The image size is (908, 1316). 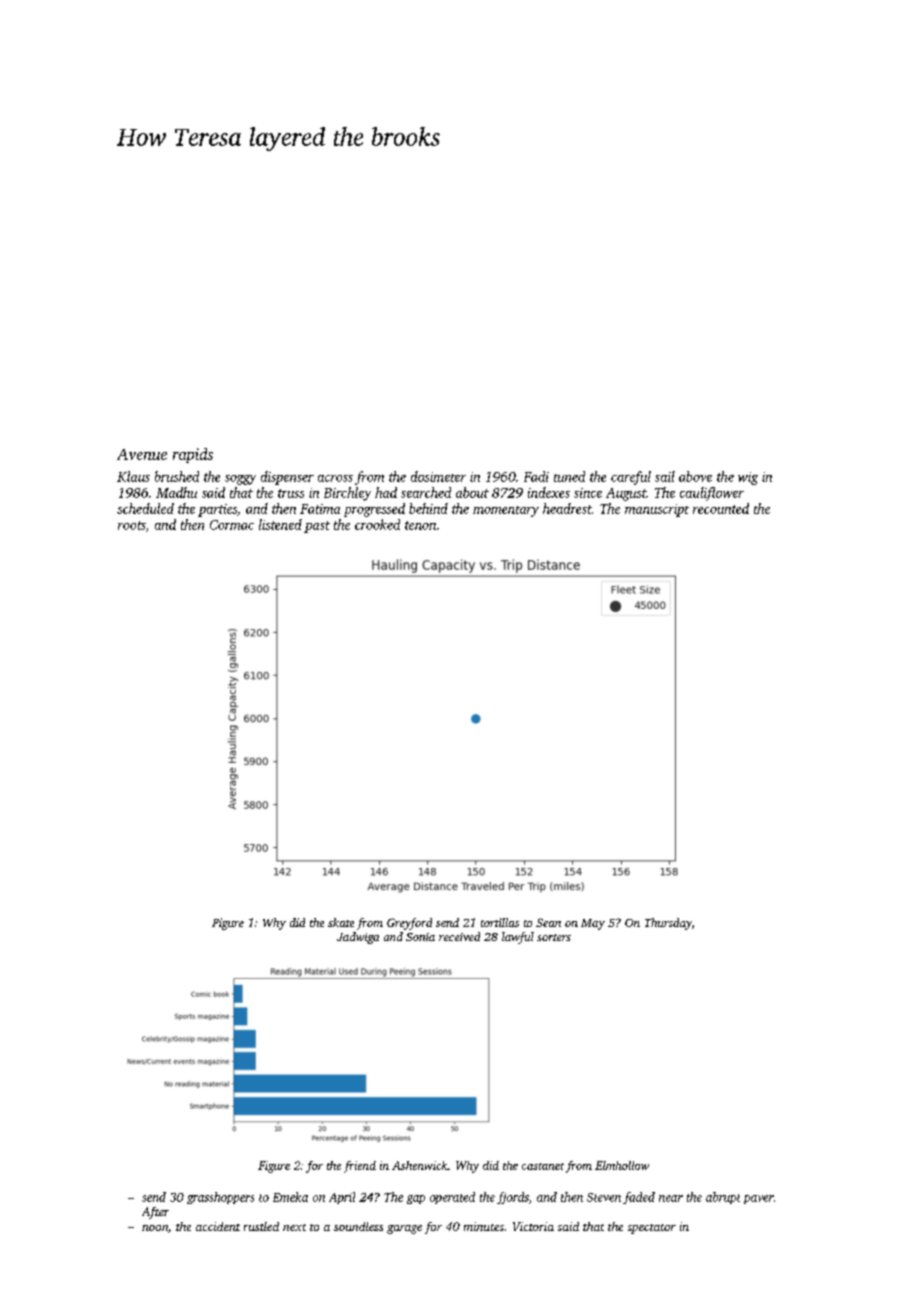 What do you see at coordinates (420, 525) in the screenshot?
I see `tenon` at bounding box center [420, 525].
